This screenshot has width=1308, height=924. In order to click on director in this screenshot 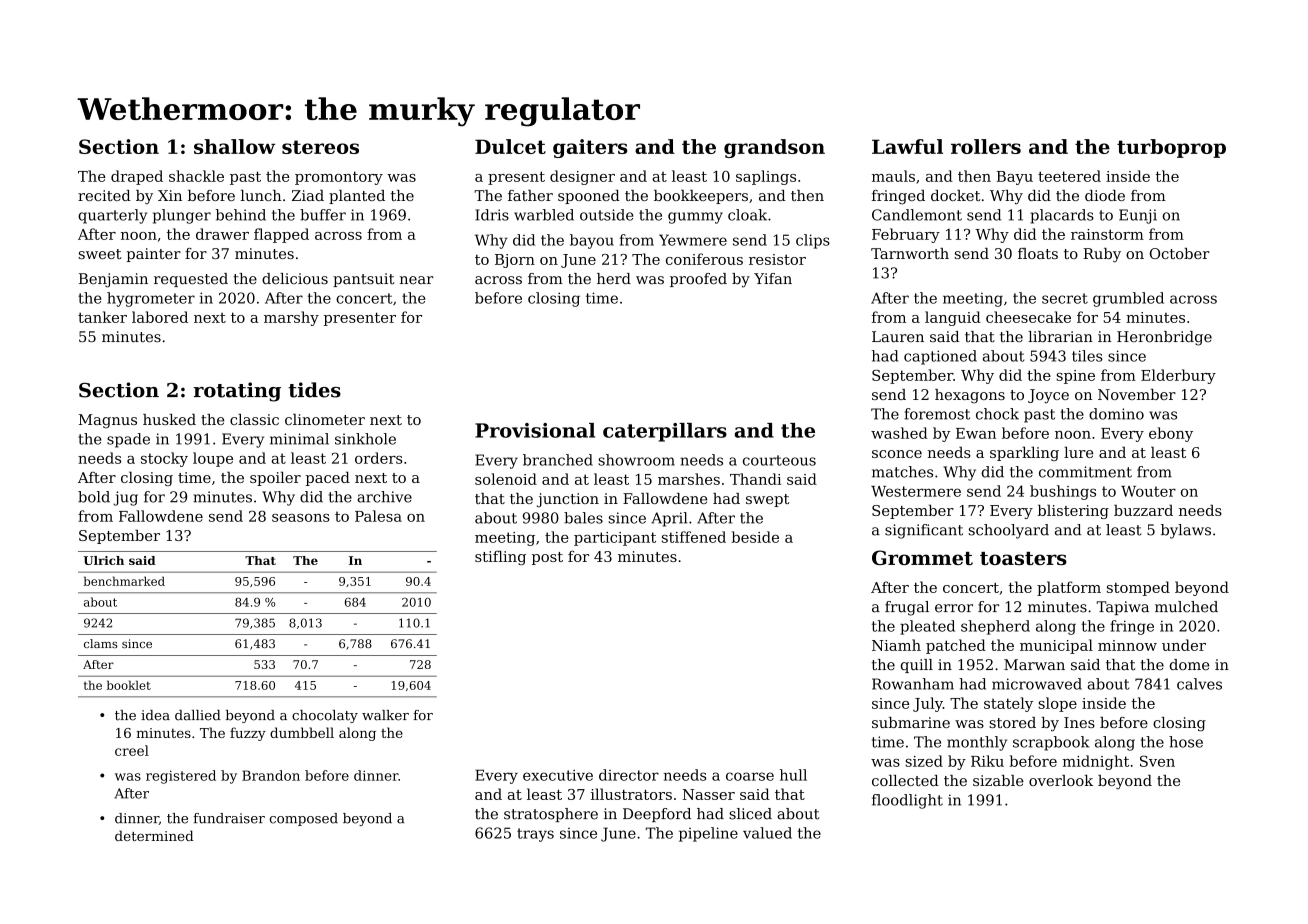, I will do `click(629, 775)`.
